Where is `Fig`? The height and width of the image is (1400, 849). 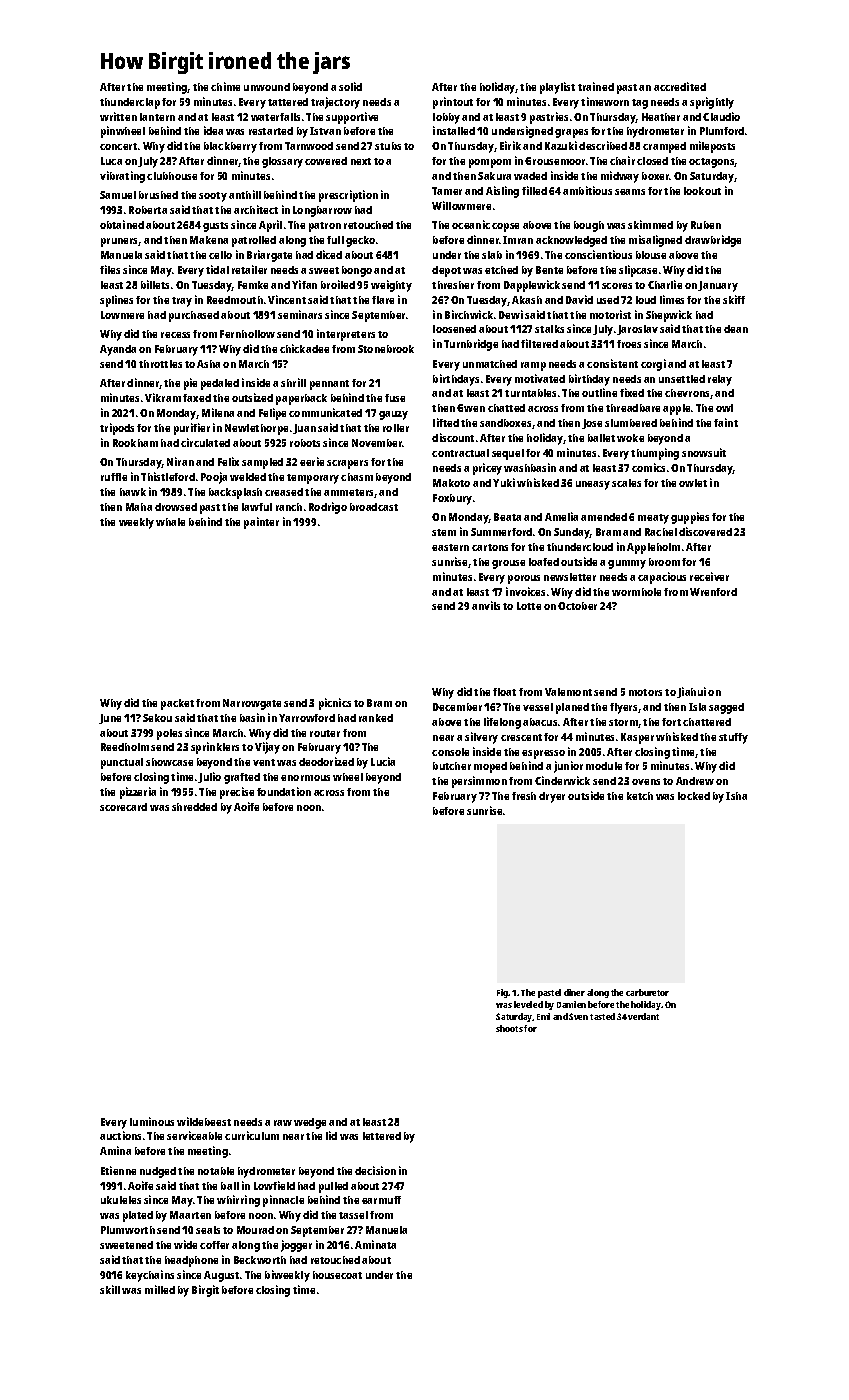 Fig is located at coordinates (503, 993).
